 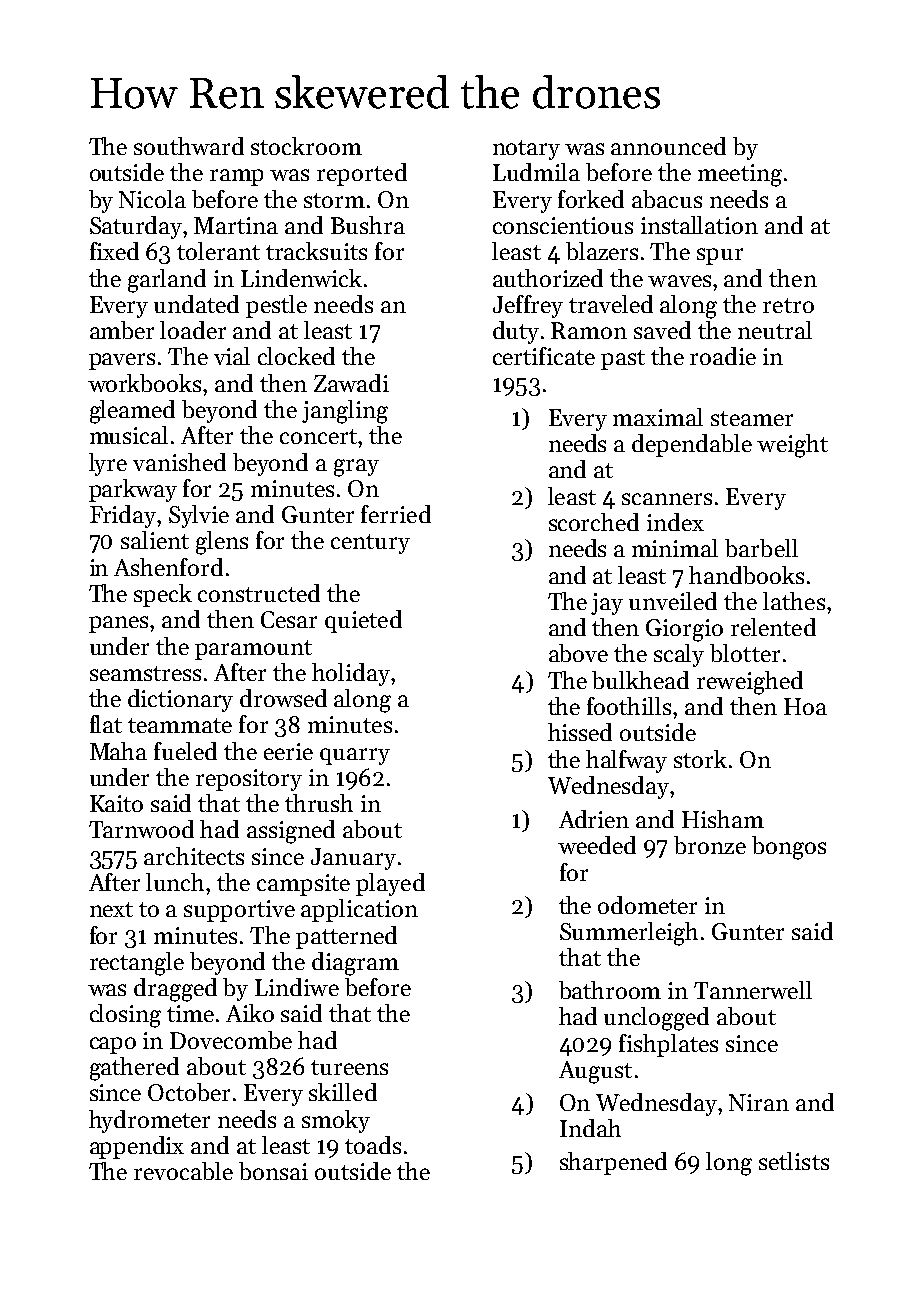 I want to click on tolerant, so click(x=218, y=251).
